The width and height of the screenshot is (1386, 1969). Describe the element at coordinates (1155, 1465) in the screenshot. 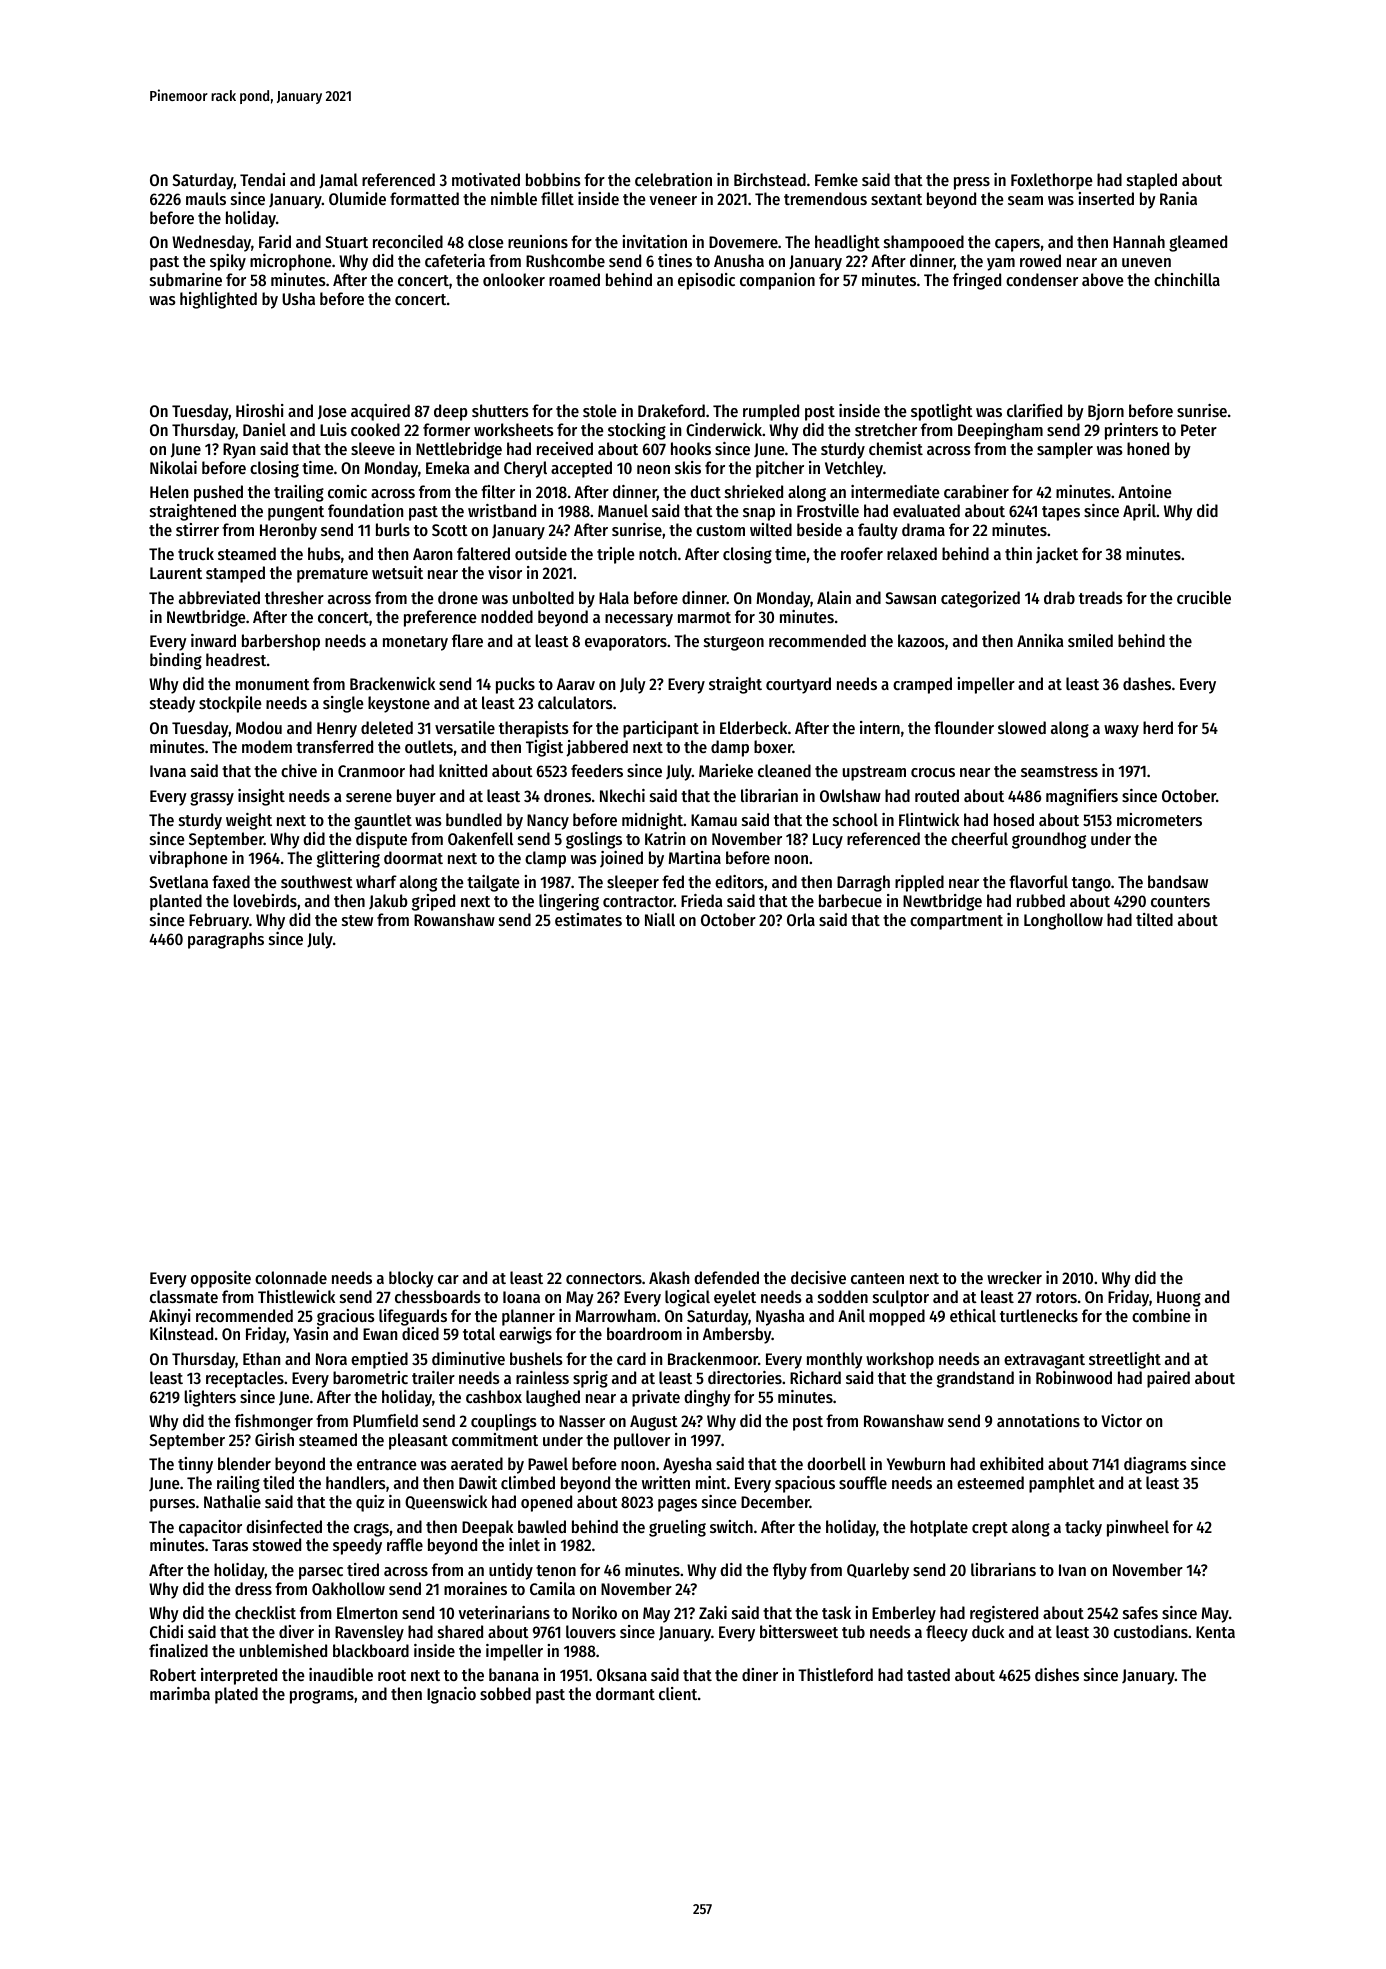

I see `diagrams` at that location.
